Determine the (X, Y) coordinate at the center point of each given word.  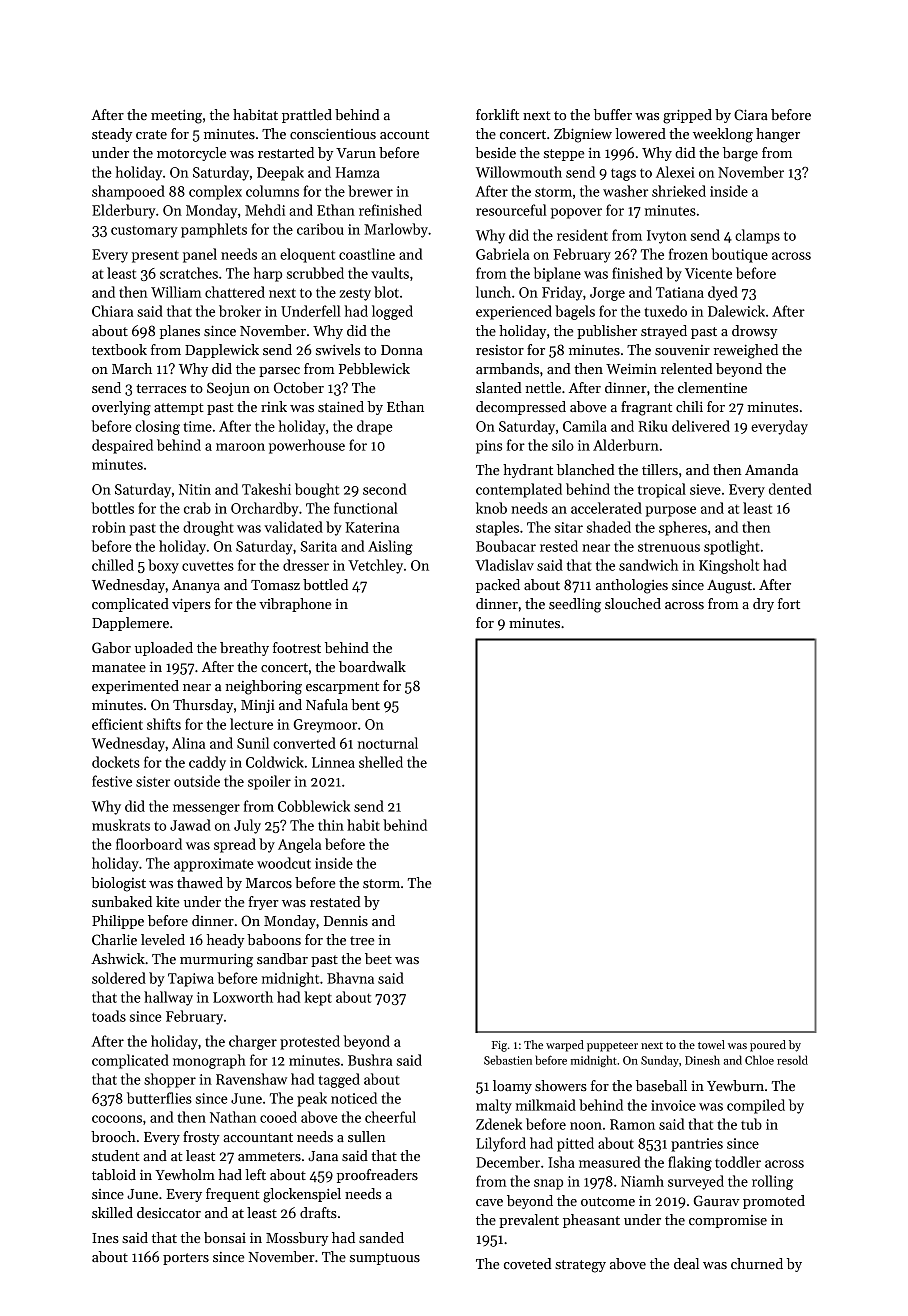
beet (378, 958)
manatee (119, 667)
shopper (170, 1080)
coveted (528, 1263)
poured (768, 1046)
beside (495, 152)
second (384, 489)
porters (186, 1259)
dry (763, 605)
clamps (757, 236)
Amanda (771, 469)
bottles (112, 508)
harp (267, 274)
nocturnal (388, 743)
